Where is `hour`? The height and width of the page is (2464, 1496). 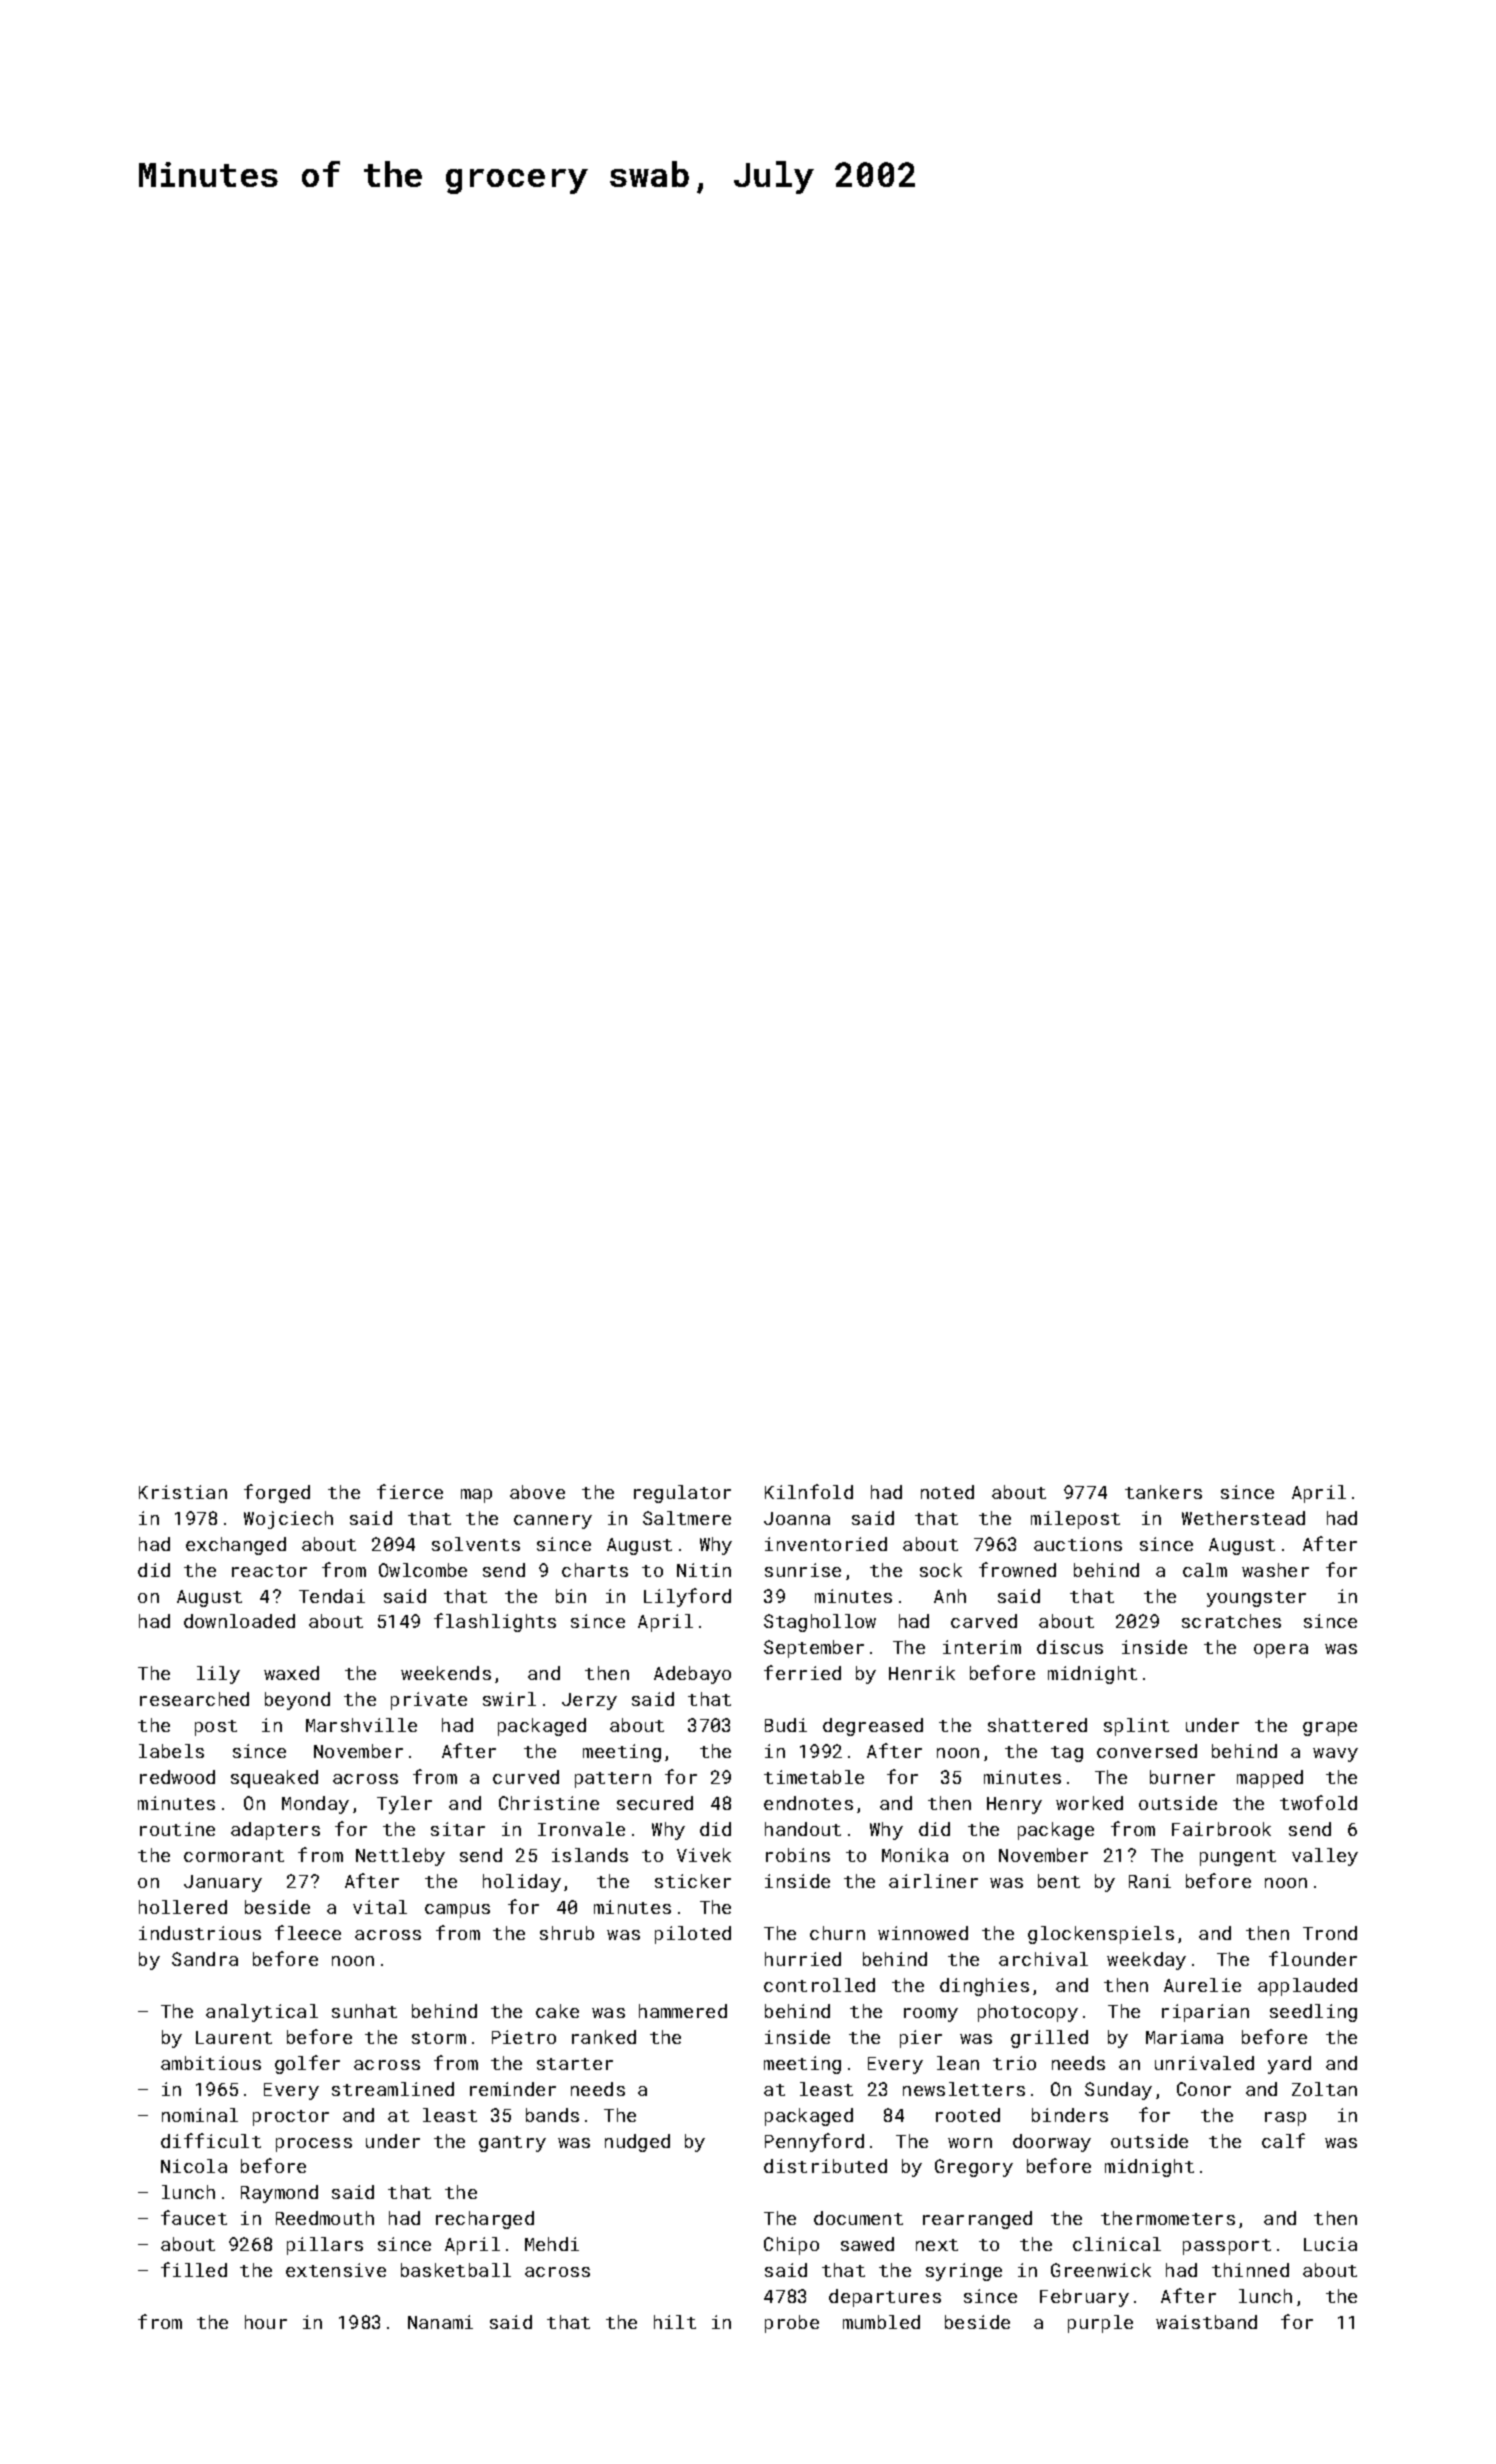
hour is located at coordinates (266, 2322).
